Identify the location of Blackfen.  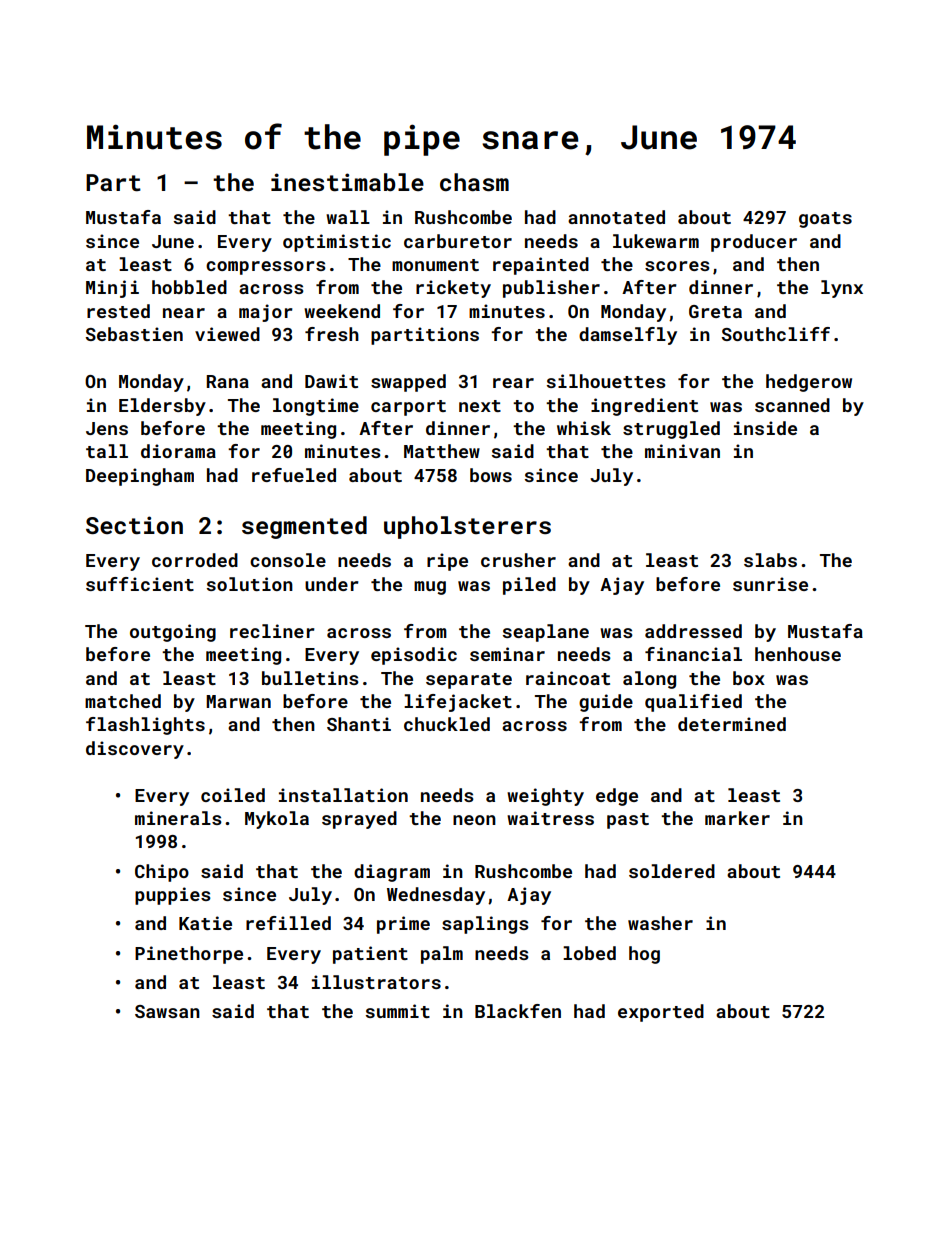
(518, 1011).
